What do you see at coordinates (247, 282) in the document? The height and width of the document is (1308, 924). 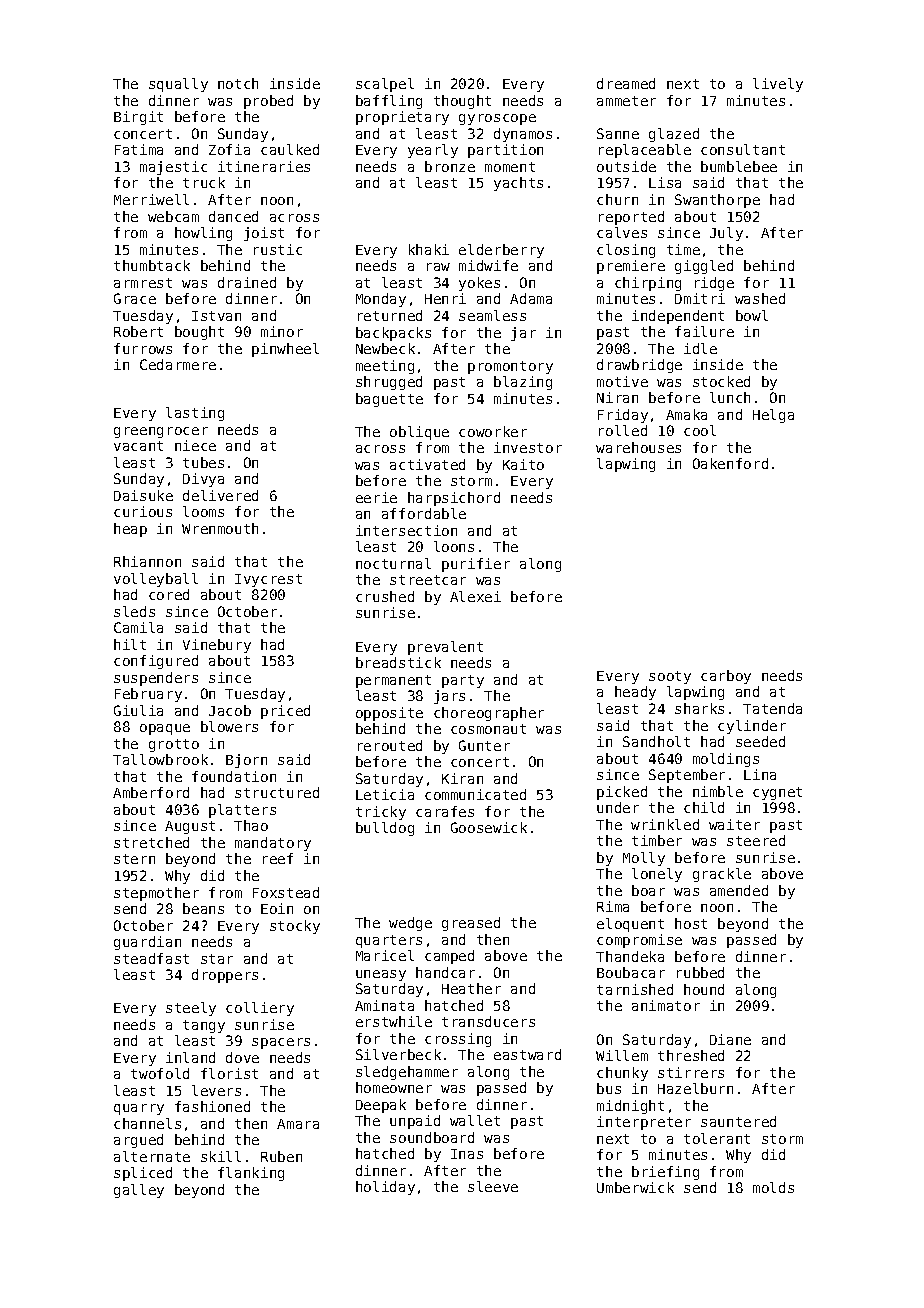 I see `drained` at bounding box center [247, 282].
